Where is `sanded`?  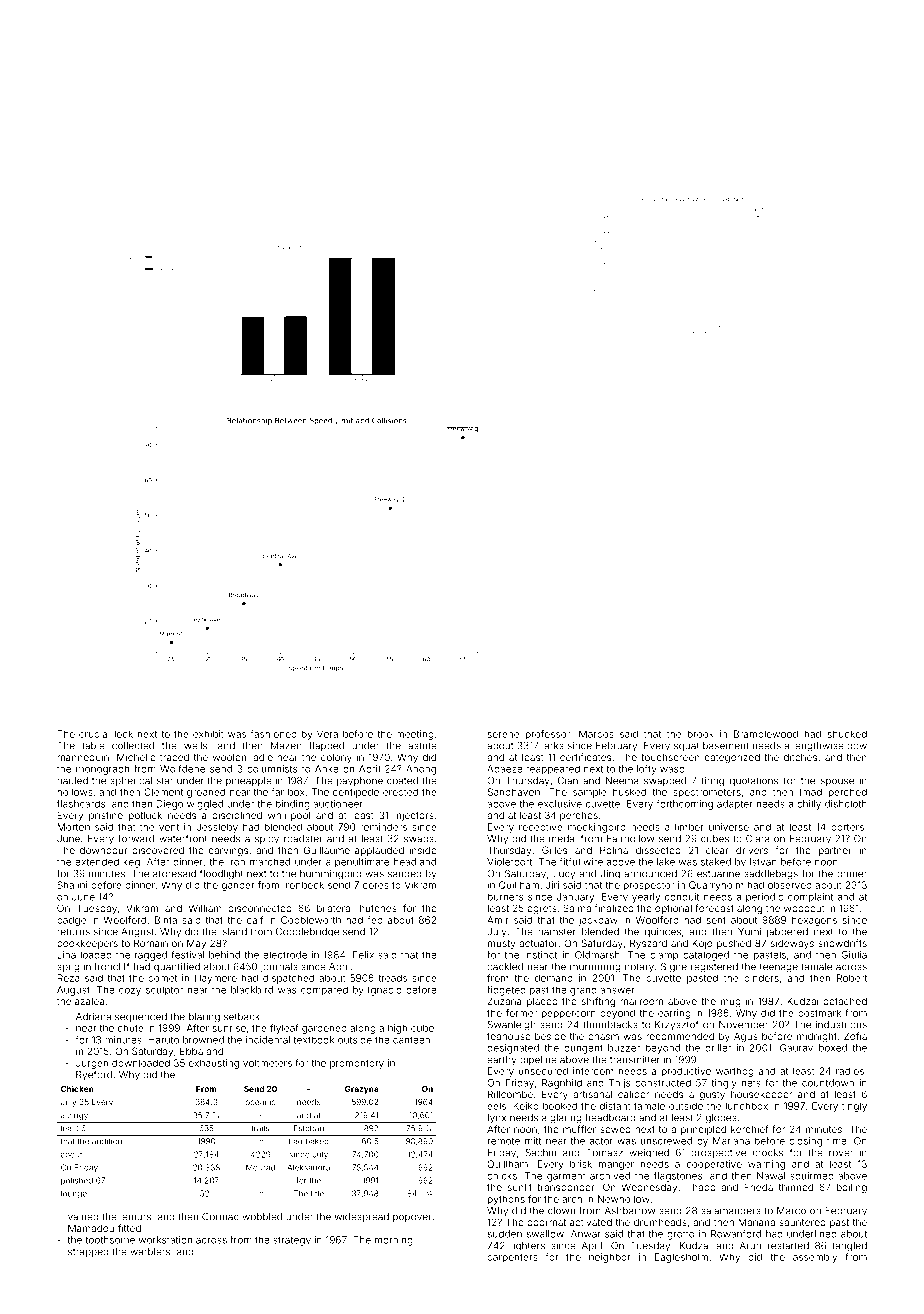 sanded is located at coordinates (405, 874).
